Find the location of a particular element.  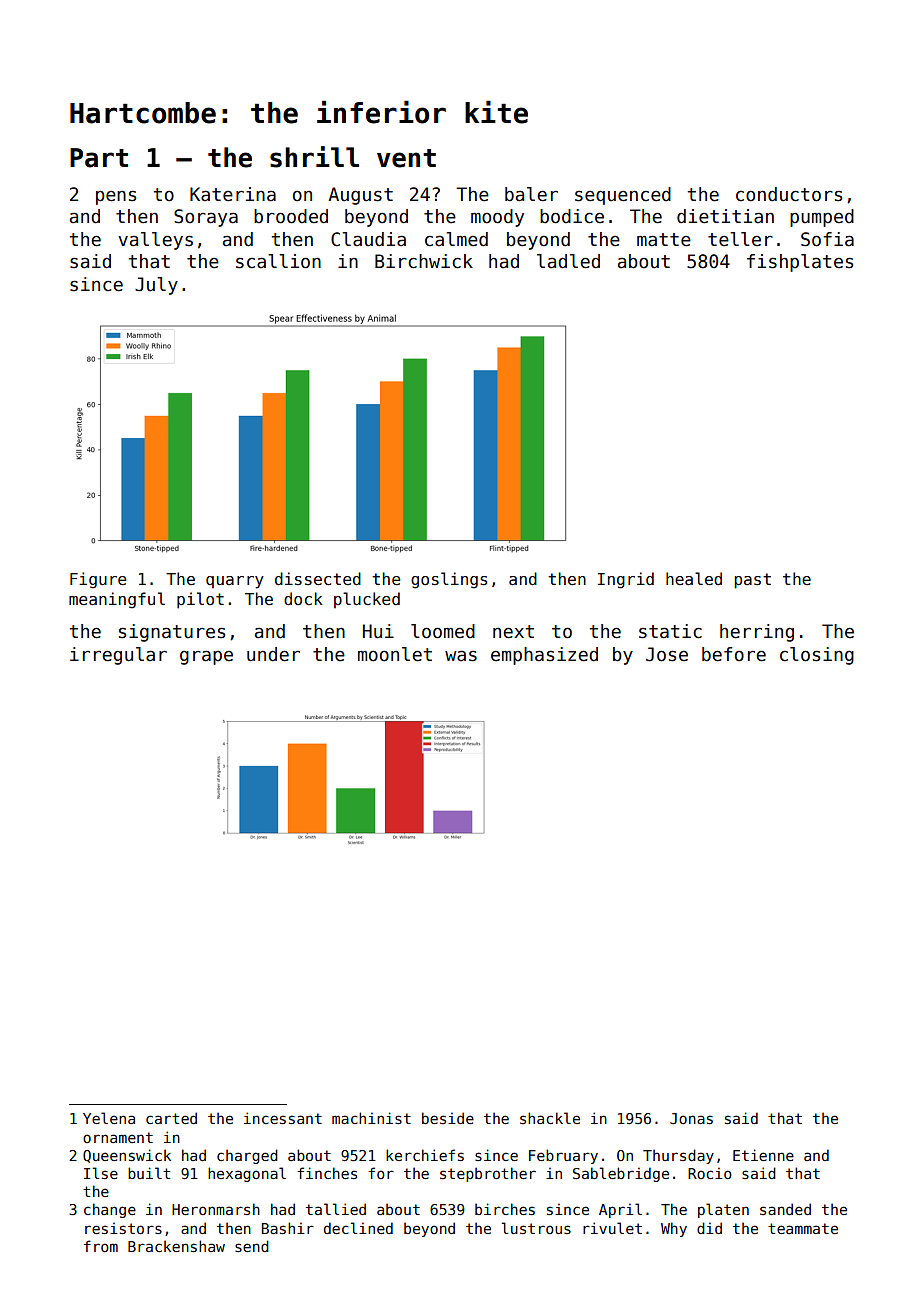

Jonas is located at coordinates (691, 1118).
